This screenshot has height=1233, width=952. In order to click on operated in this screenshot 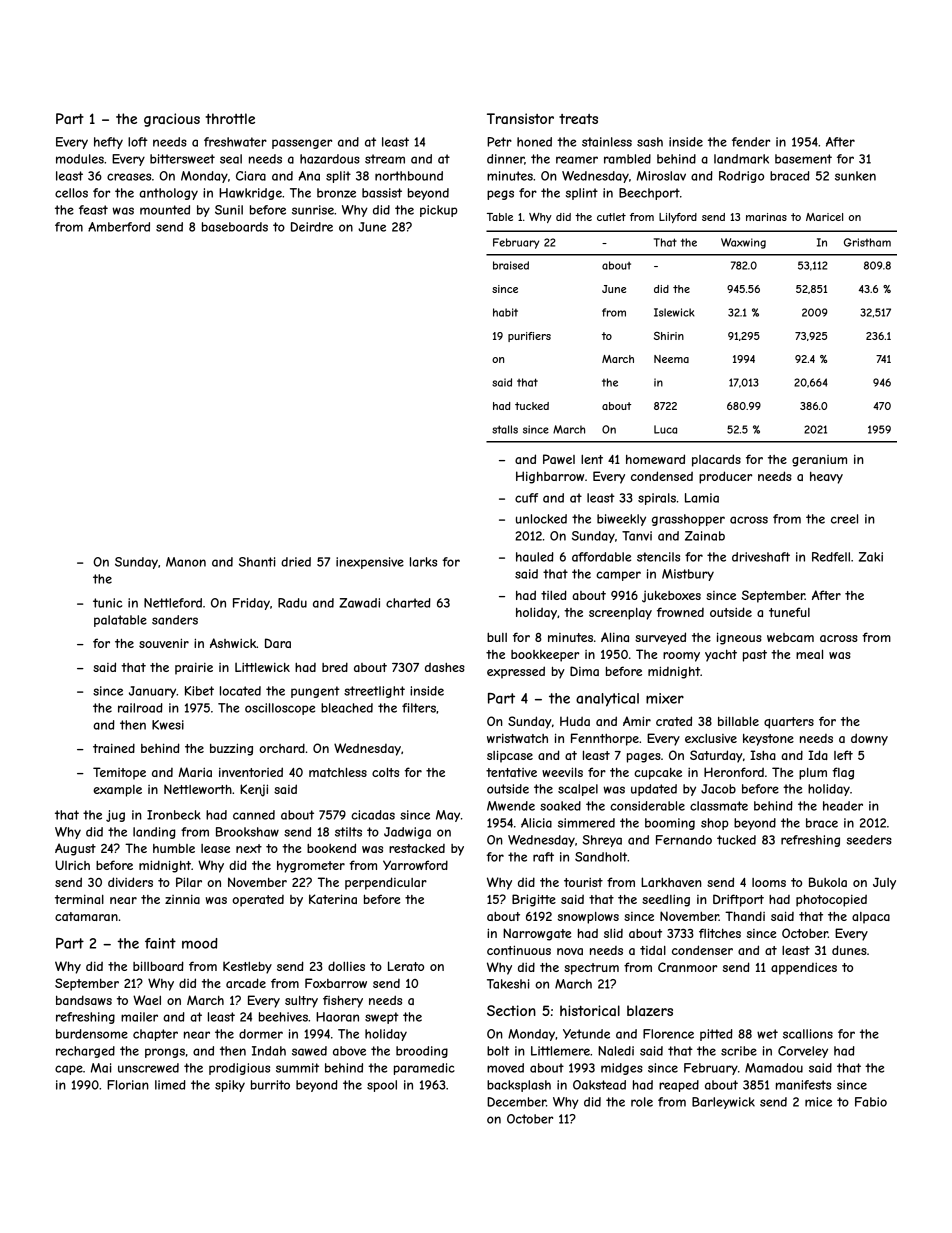, I will do `click(258, 901)`.
